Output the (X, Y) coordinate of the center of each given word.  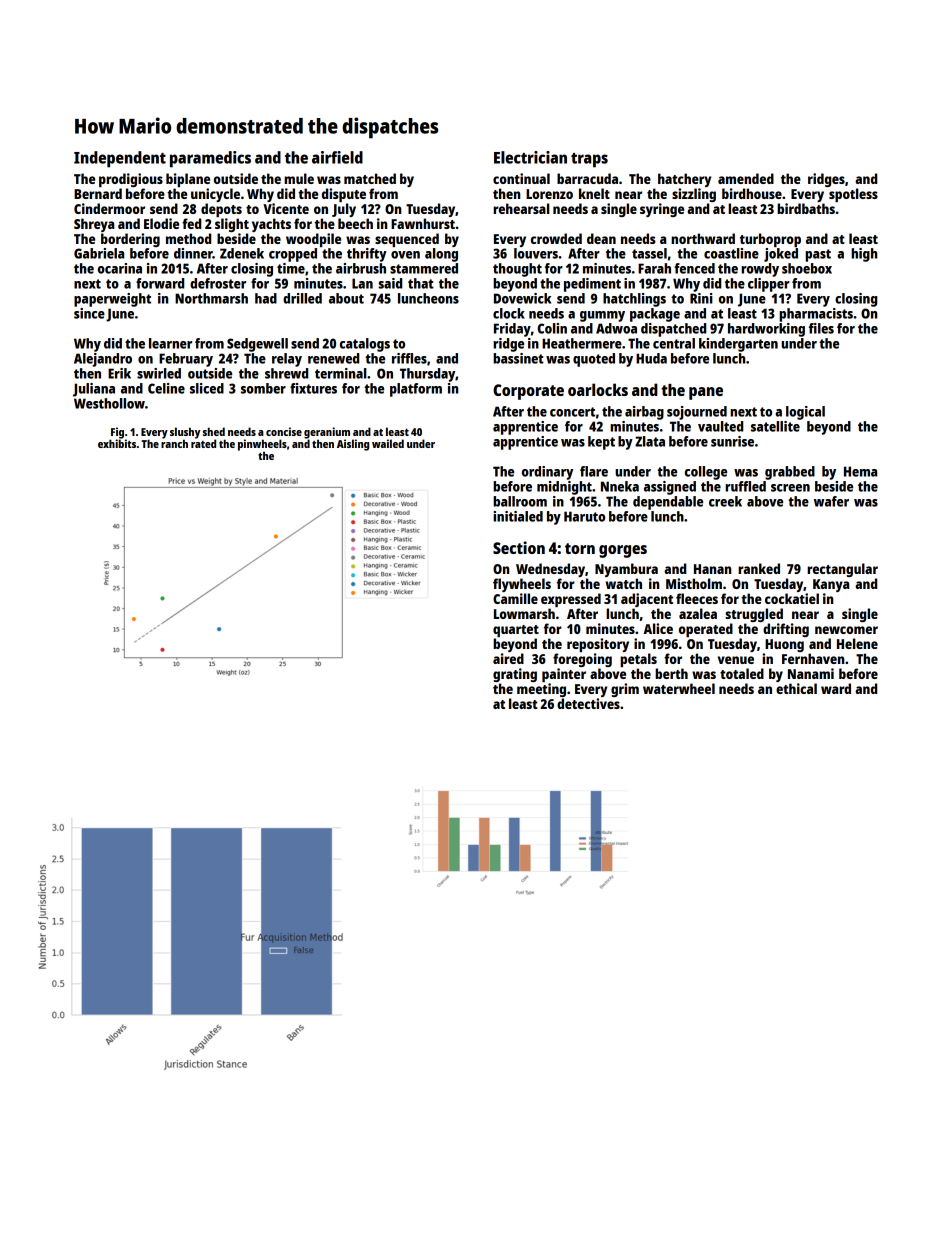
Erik (119, 373)
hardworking (766, 330)
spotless (853, 195)
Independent (120, 159)
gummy (602, 316)
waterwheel (679, 688)
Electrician (530, 157)
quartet (516, 631)
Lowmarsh (524, 613)
